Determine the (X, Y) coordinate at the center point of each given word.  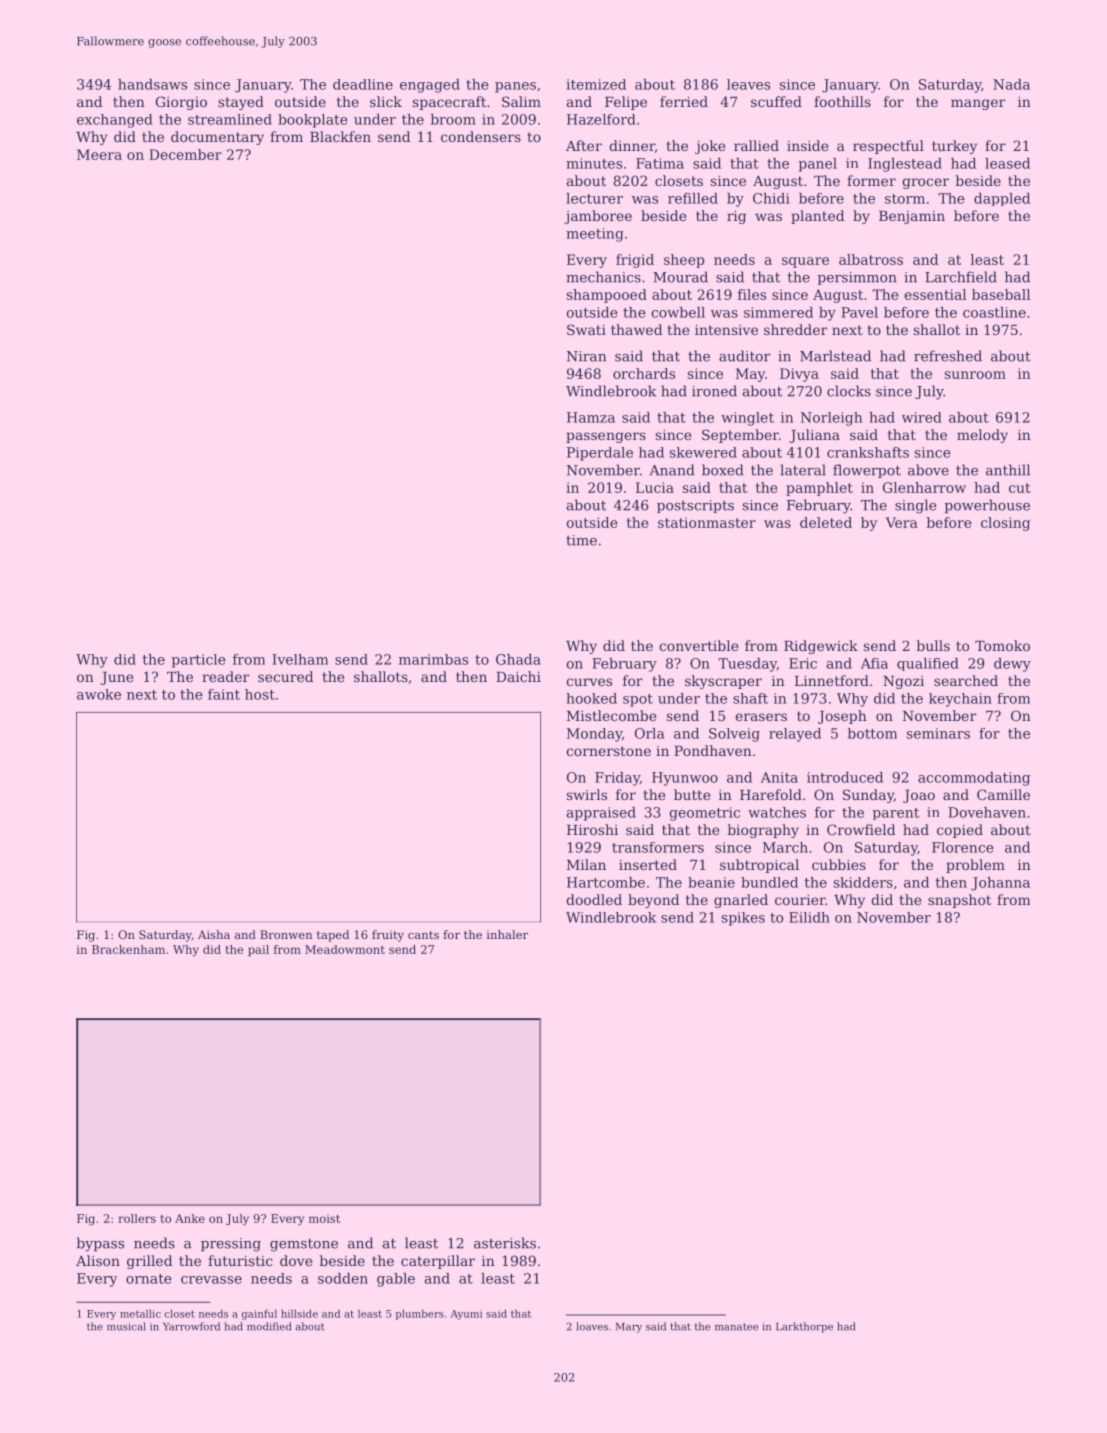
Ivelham (300, 659)
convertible (698, 645)
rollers (137, 1218)
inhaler (507, 934)
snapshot (959, 901)
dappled (1002, 199)
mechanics (603, 277)
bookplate (313, 121)
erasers (761, 717)
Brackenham (128, 949)
